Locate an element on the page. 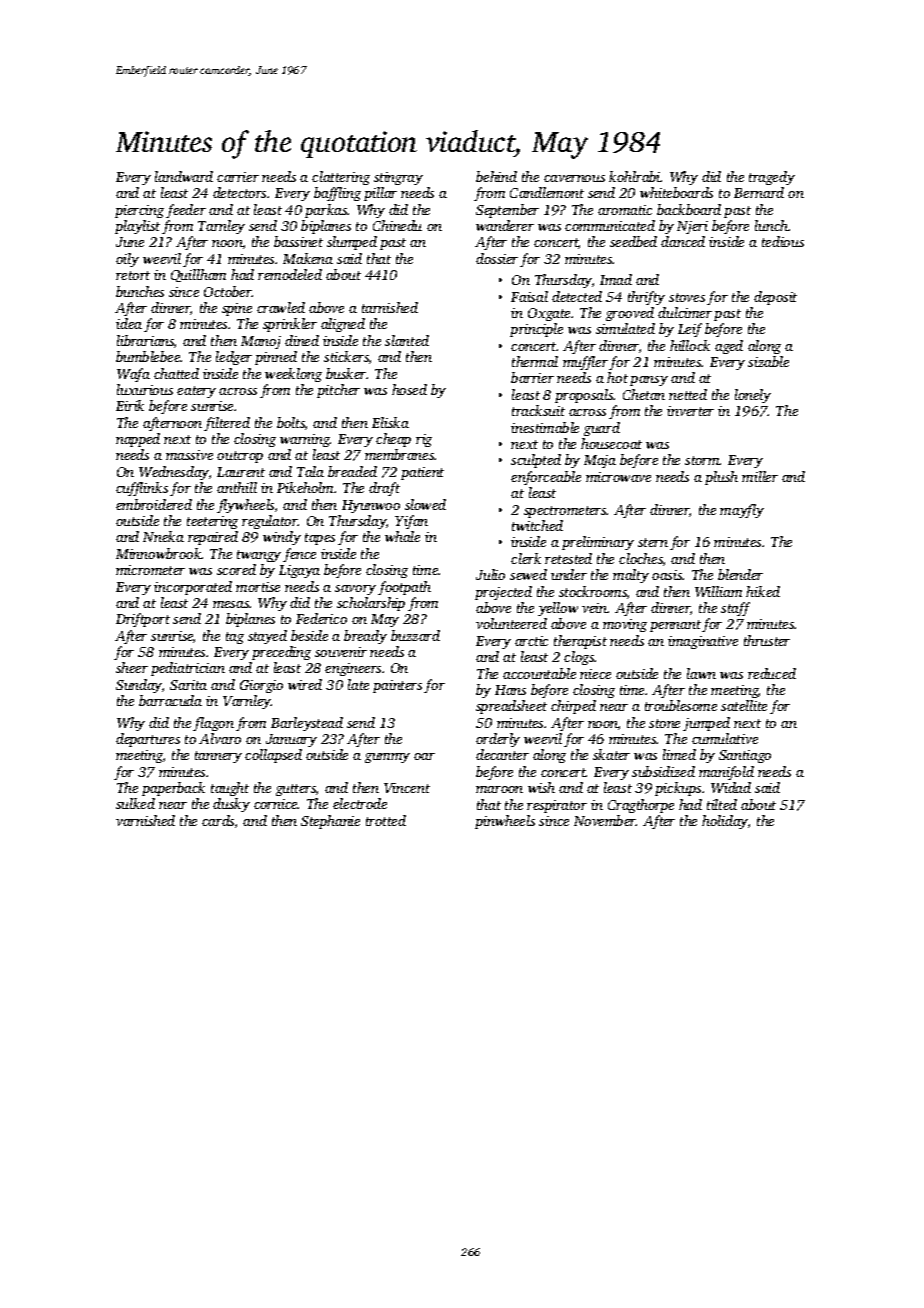  Manoj is located at coordinates (261, 342).
